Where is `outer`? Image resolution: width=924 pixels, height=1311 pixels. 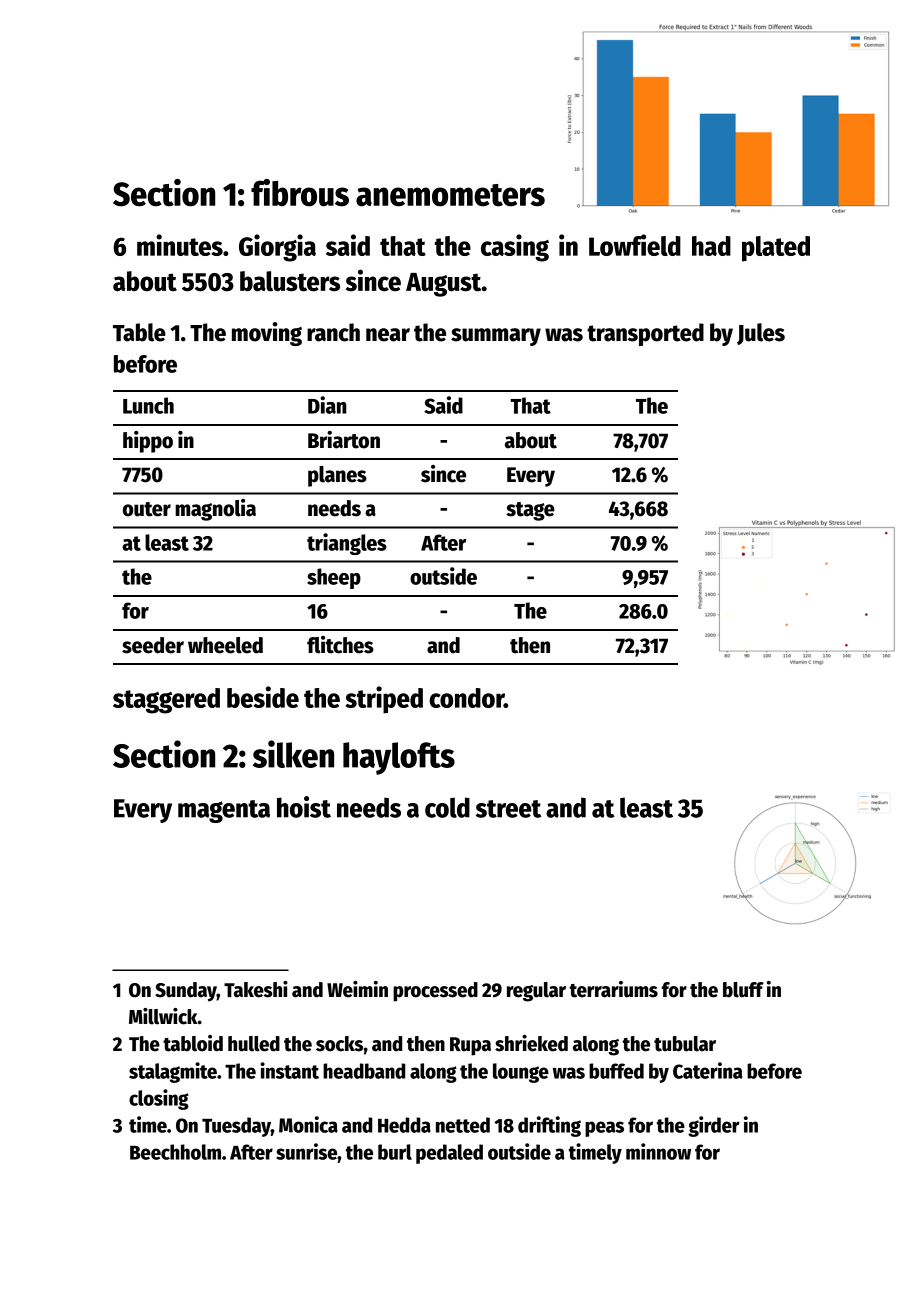 outer is located at coordinates (147, 509).
